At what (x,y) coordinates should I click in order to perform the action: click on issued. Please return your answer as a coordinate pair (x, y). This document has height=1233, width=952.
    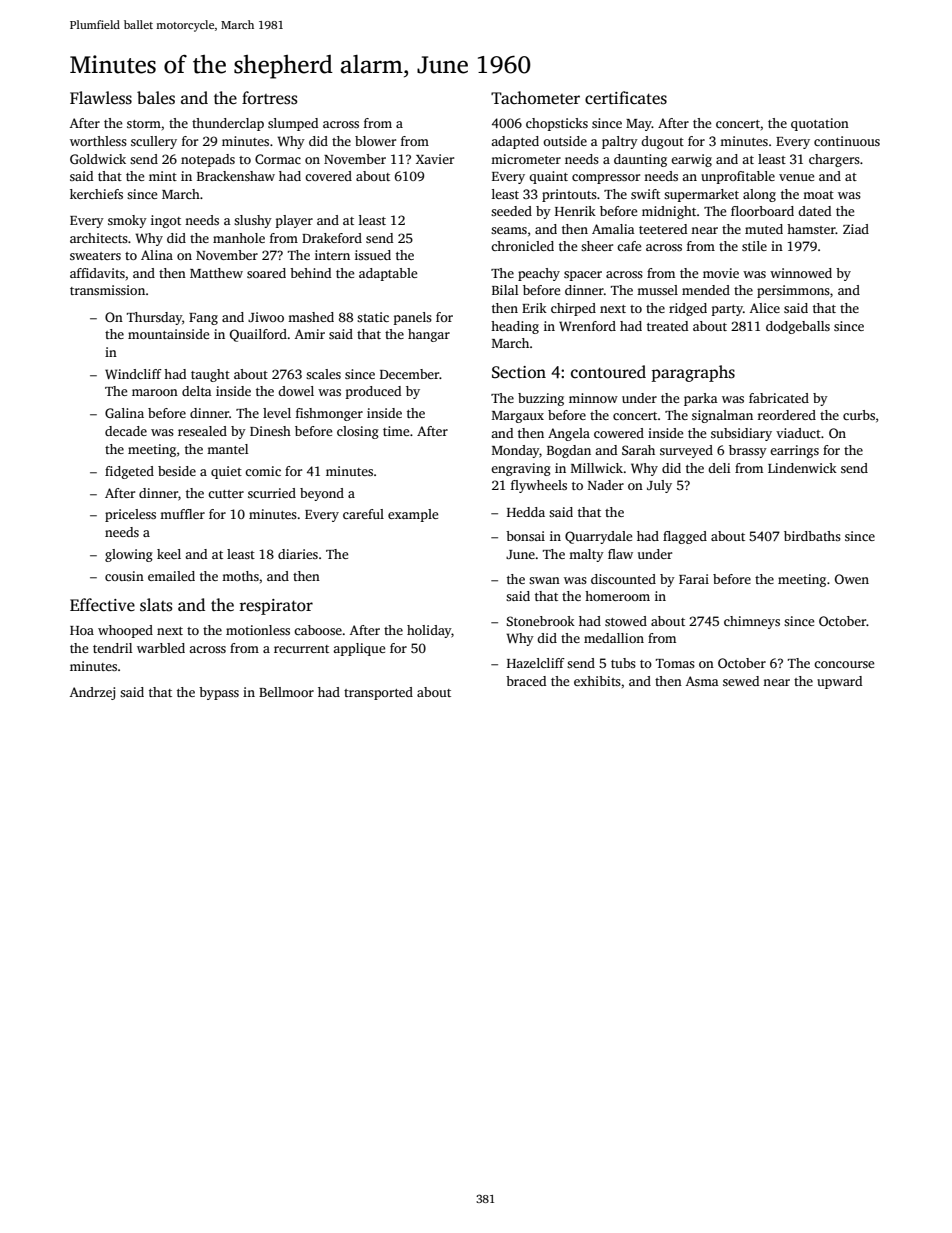
    Looking at the image, I should click on (373, 255).
